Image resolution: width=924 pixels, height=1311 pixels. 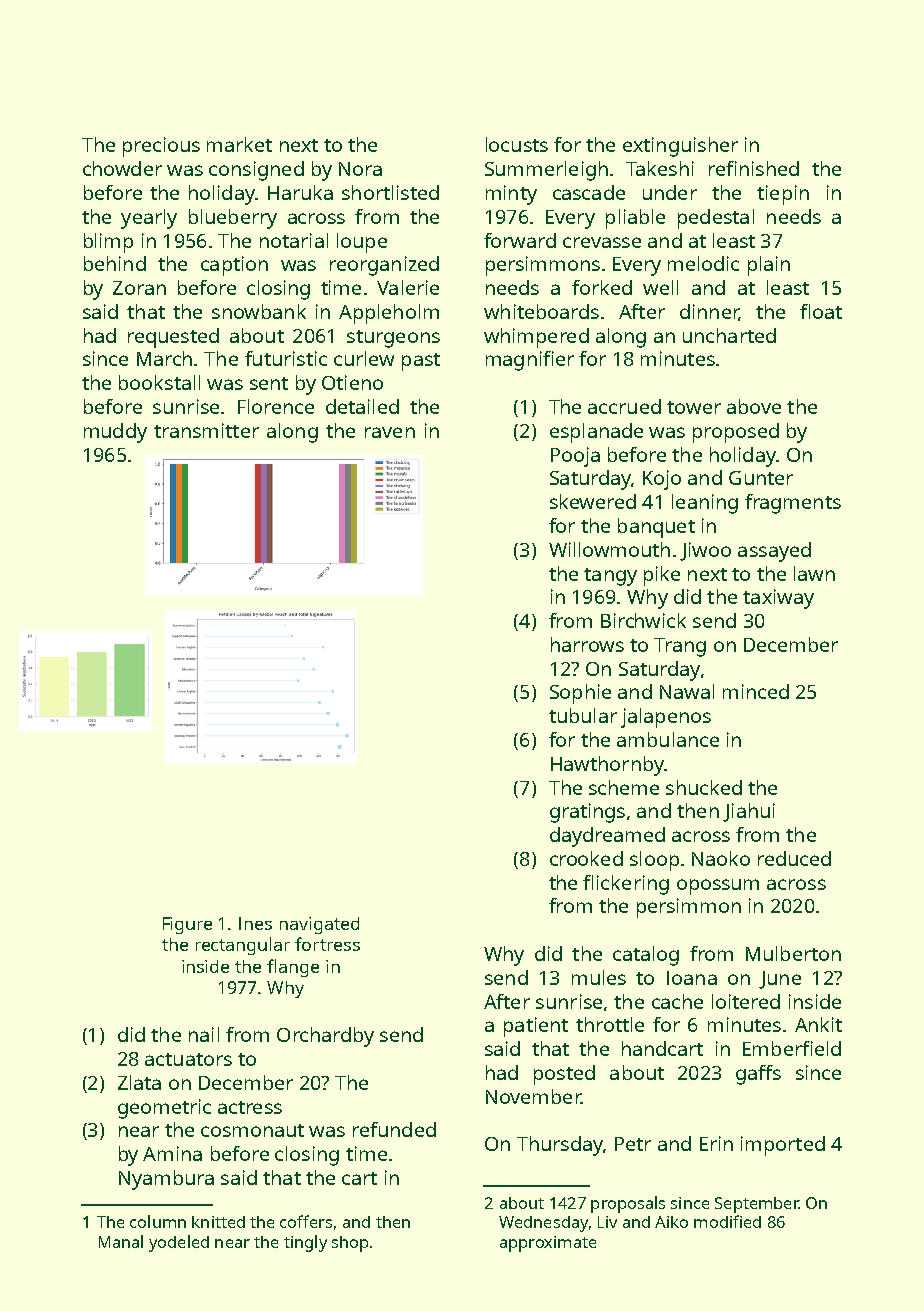 What do you see at coordinates (564, 1075) in the screenshot?
I see `posted` at bounding box center [564, 1075].
